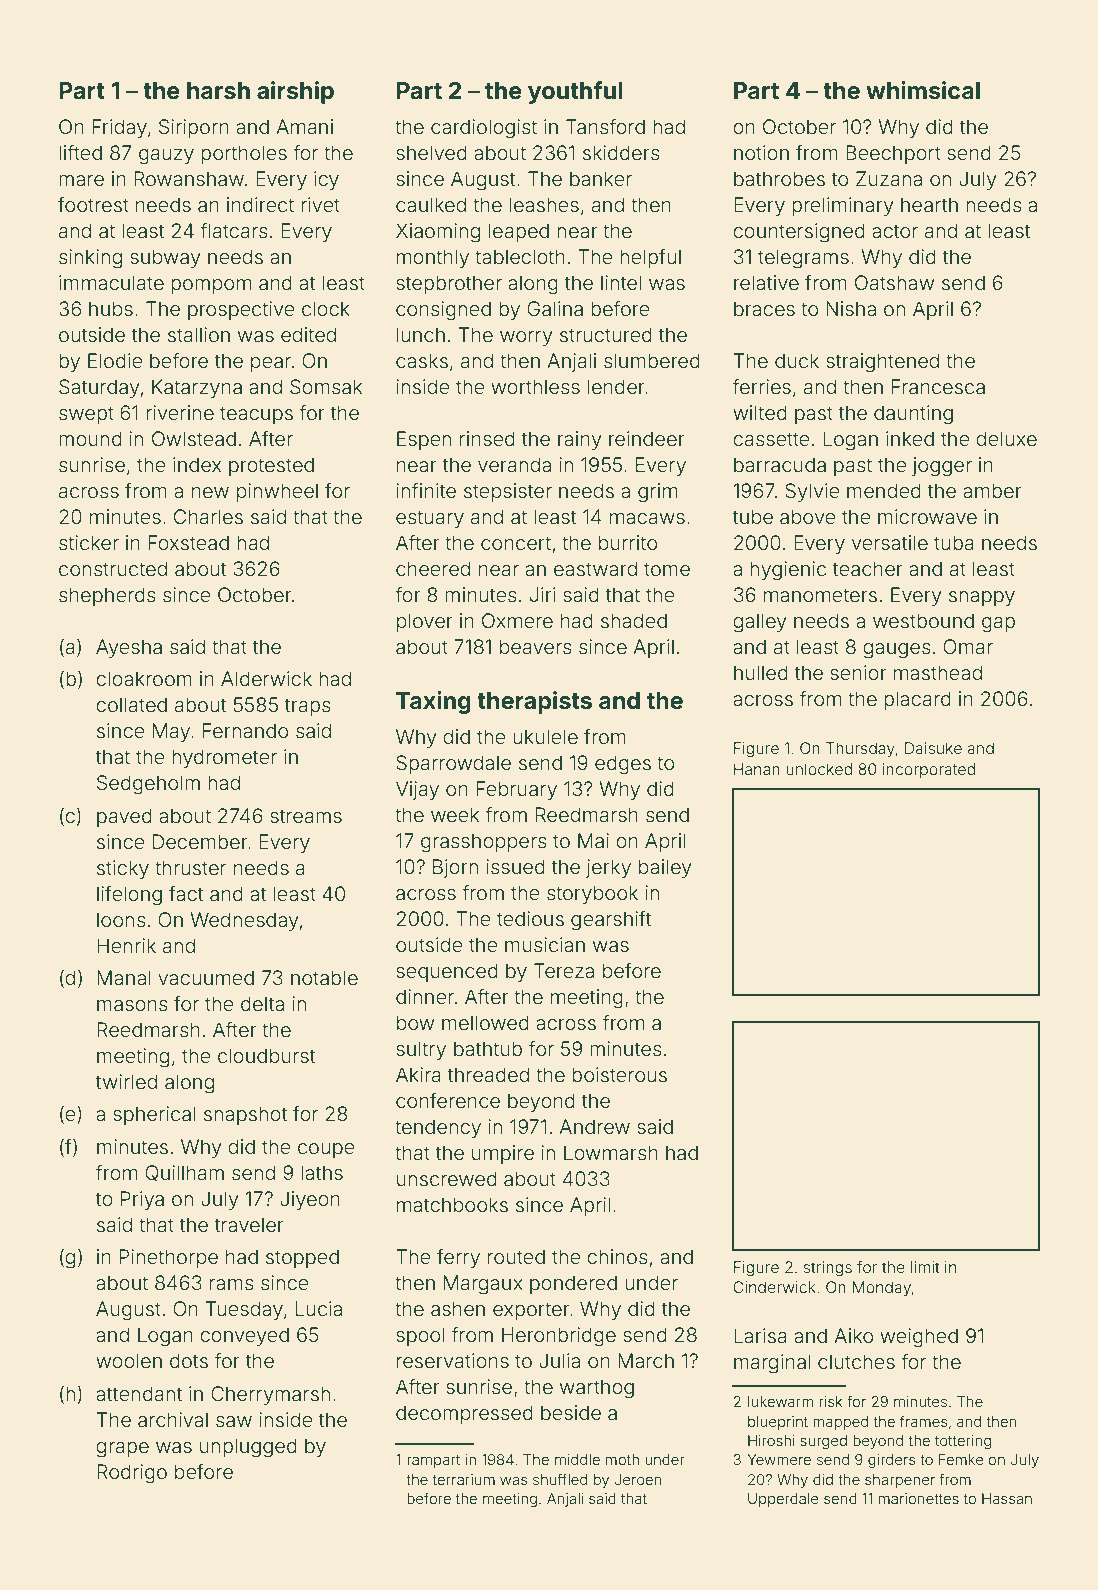  Describe the element at coordinates (923, 90) in the document. I see `whimsical` at that location.
